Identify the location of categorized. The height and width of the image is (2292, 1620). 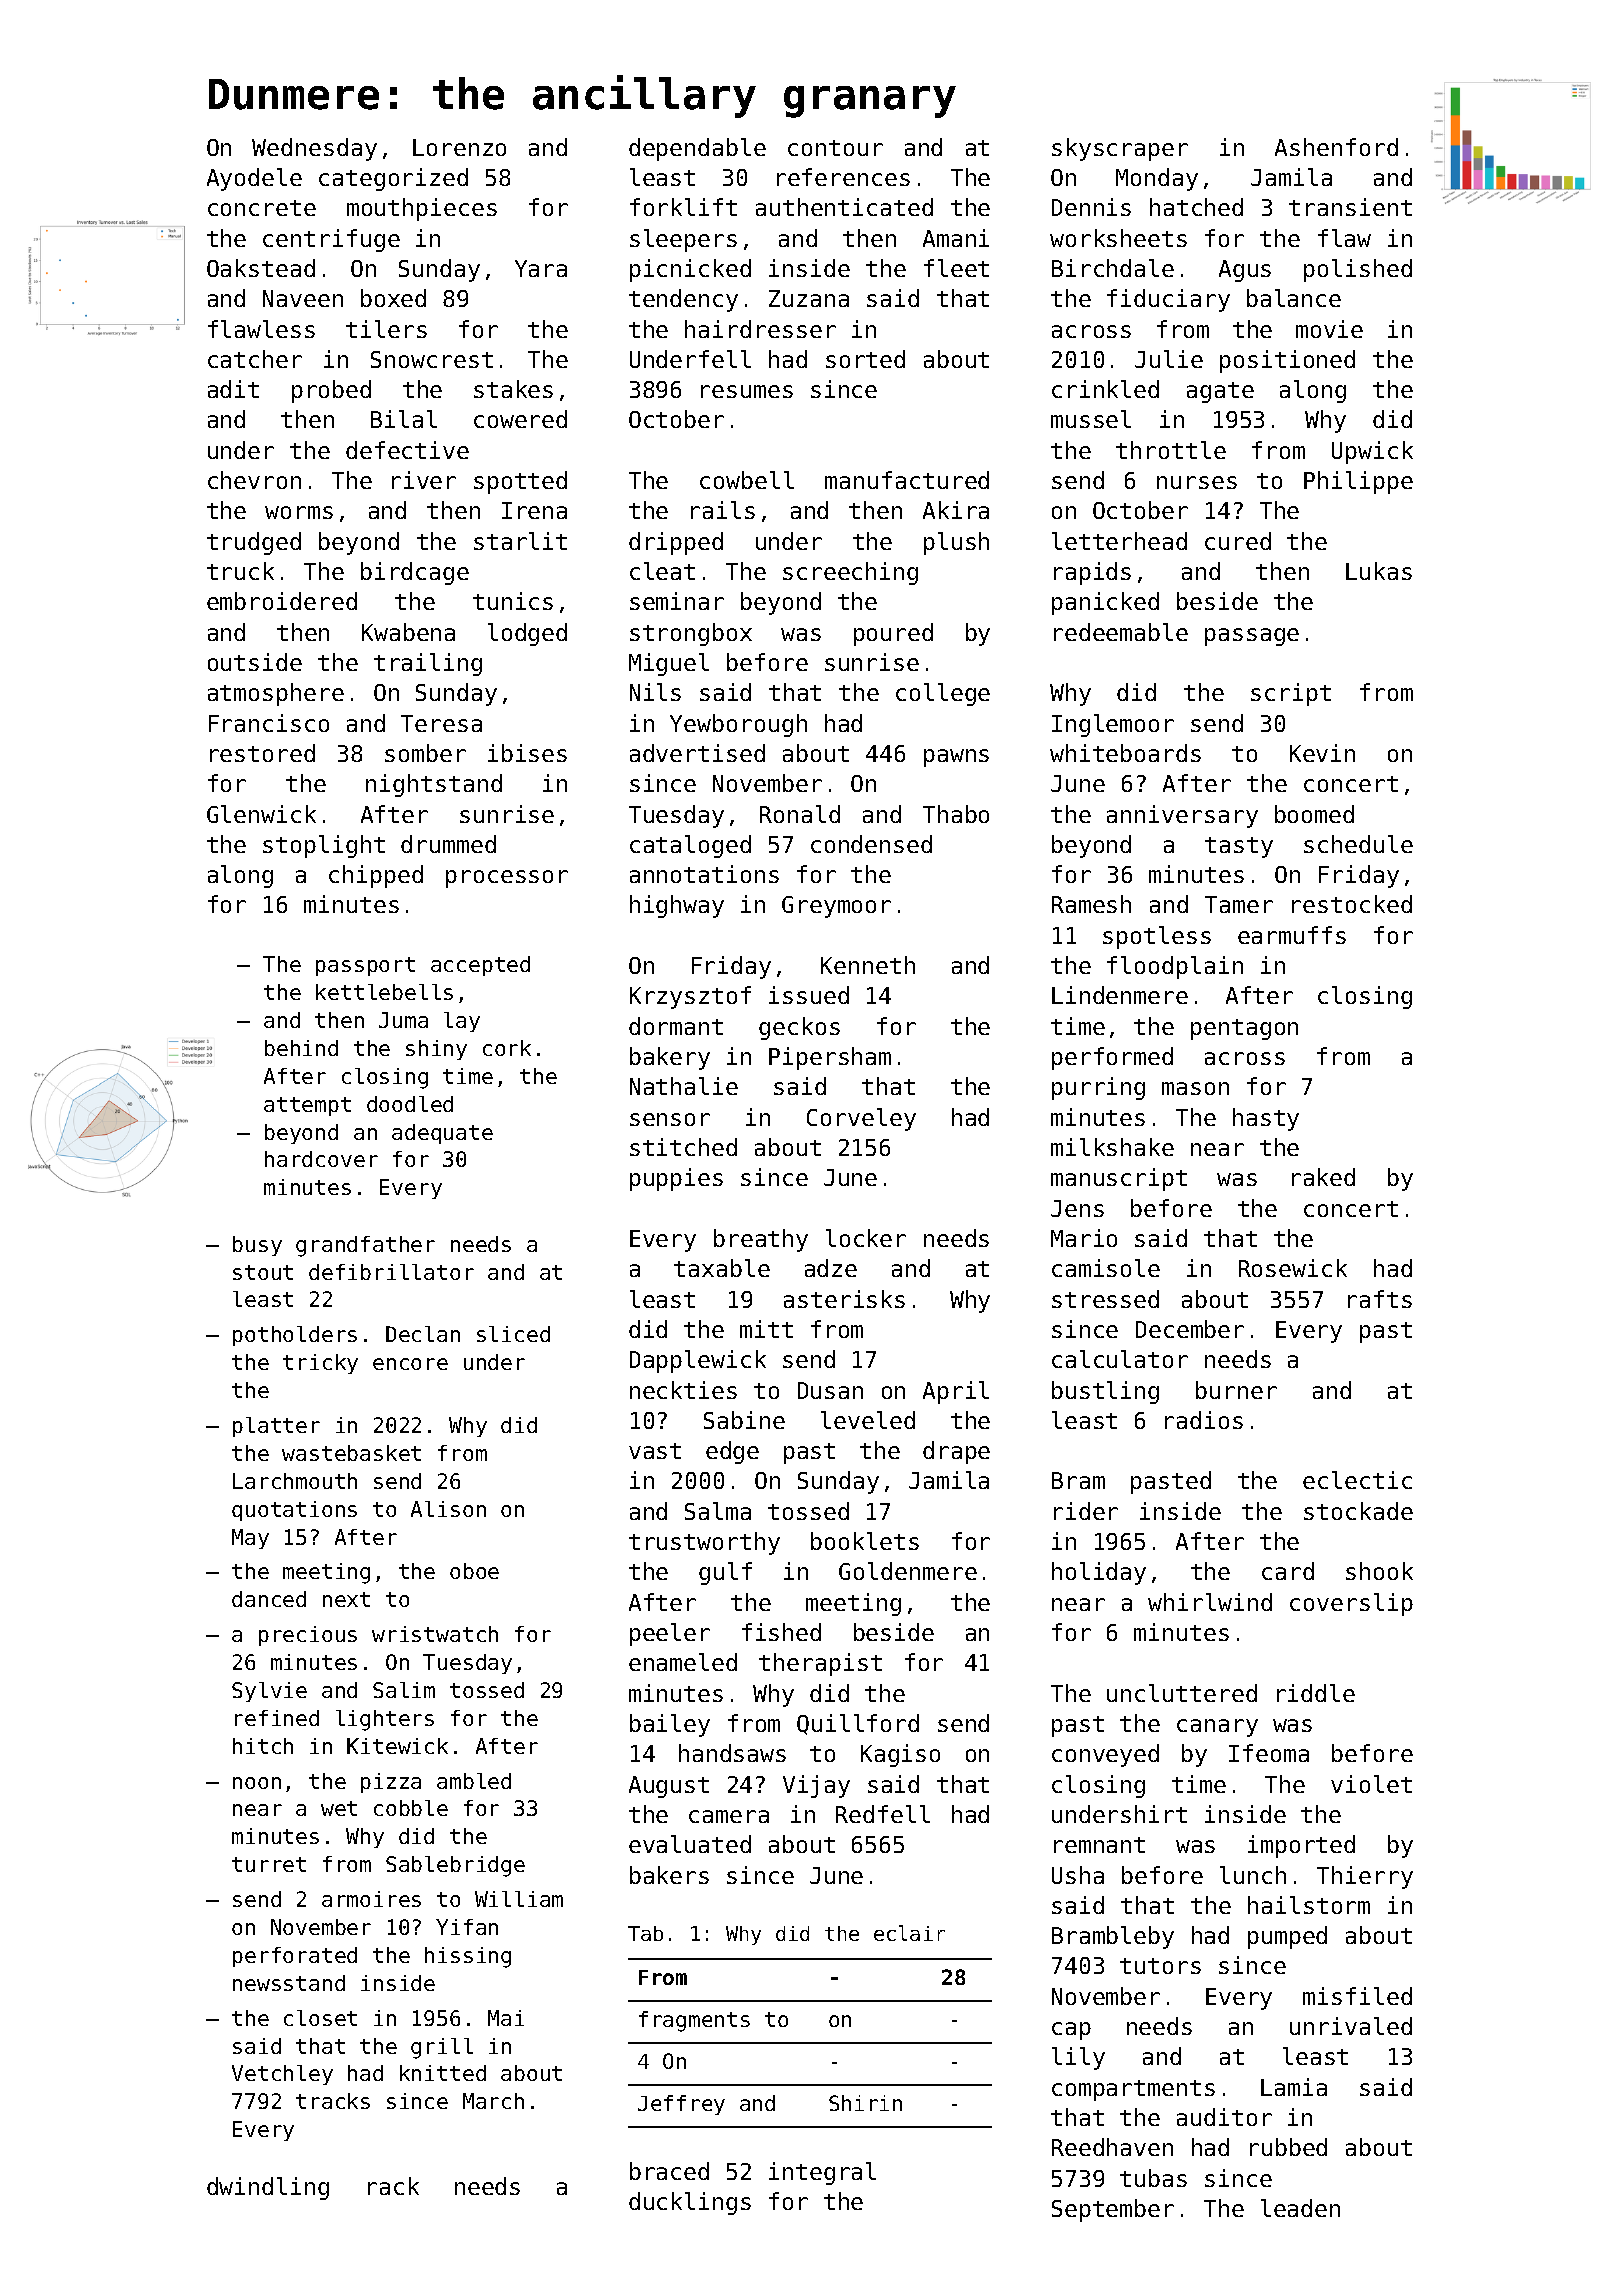
(393, 179).
